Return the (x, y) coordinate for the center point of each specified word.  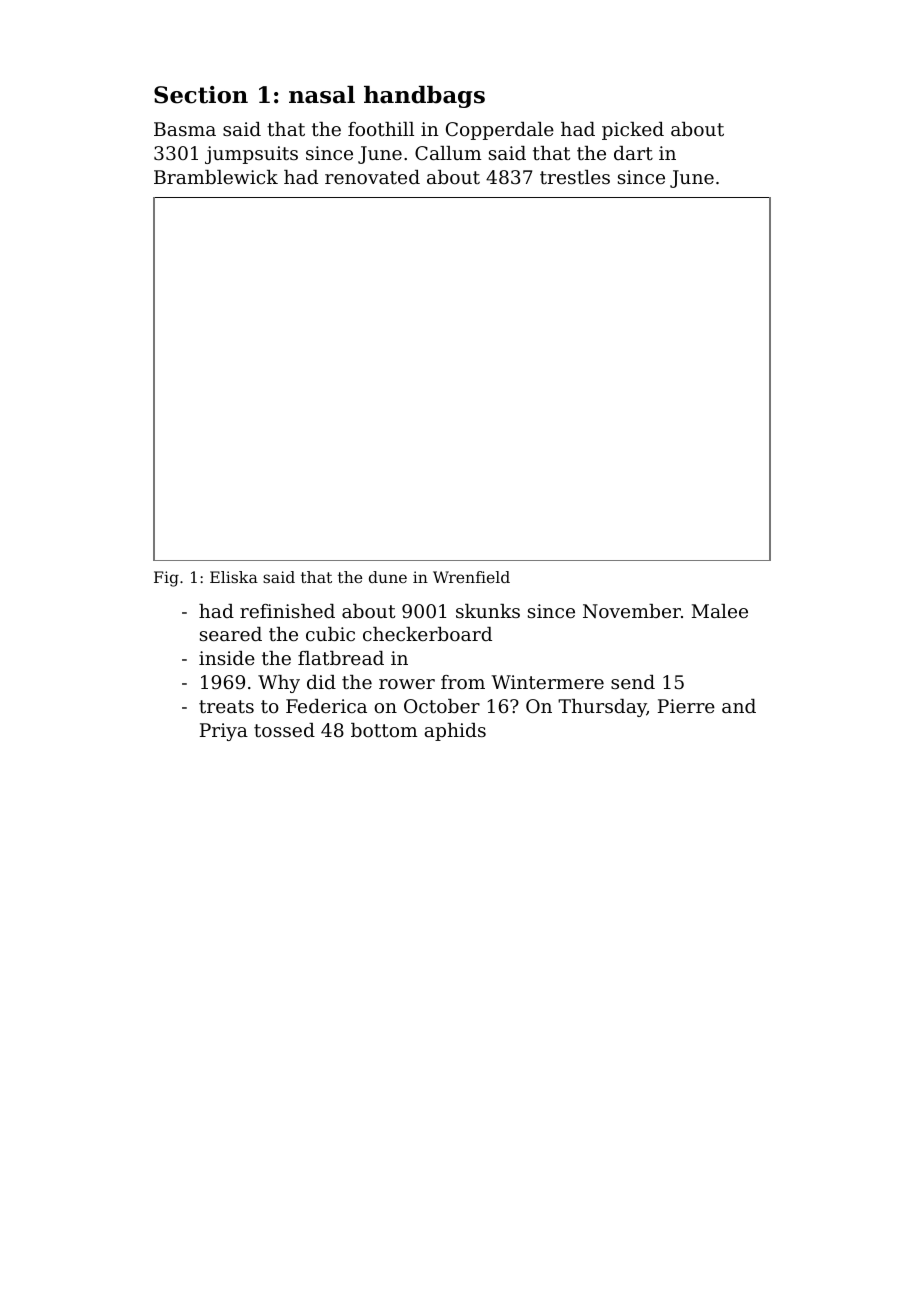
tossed (284, 730)
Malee (720, 611)
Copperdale (500, 131)
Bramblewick (216, 177)
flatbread (341, 658)
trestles (575, 177)
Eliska (234, 577)
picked (633, 131)
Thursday (602, 708)
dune (388, 577)
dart (633, 153)
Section (201, 95)
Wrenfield (471, 577)
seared (231, 634)
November (632, 611)
